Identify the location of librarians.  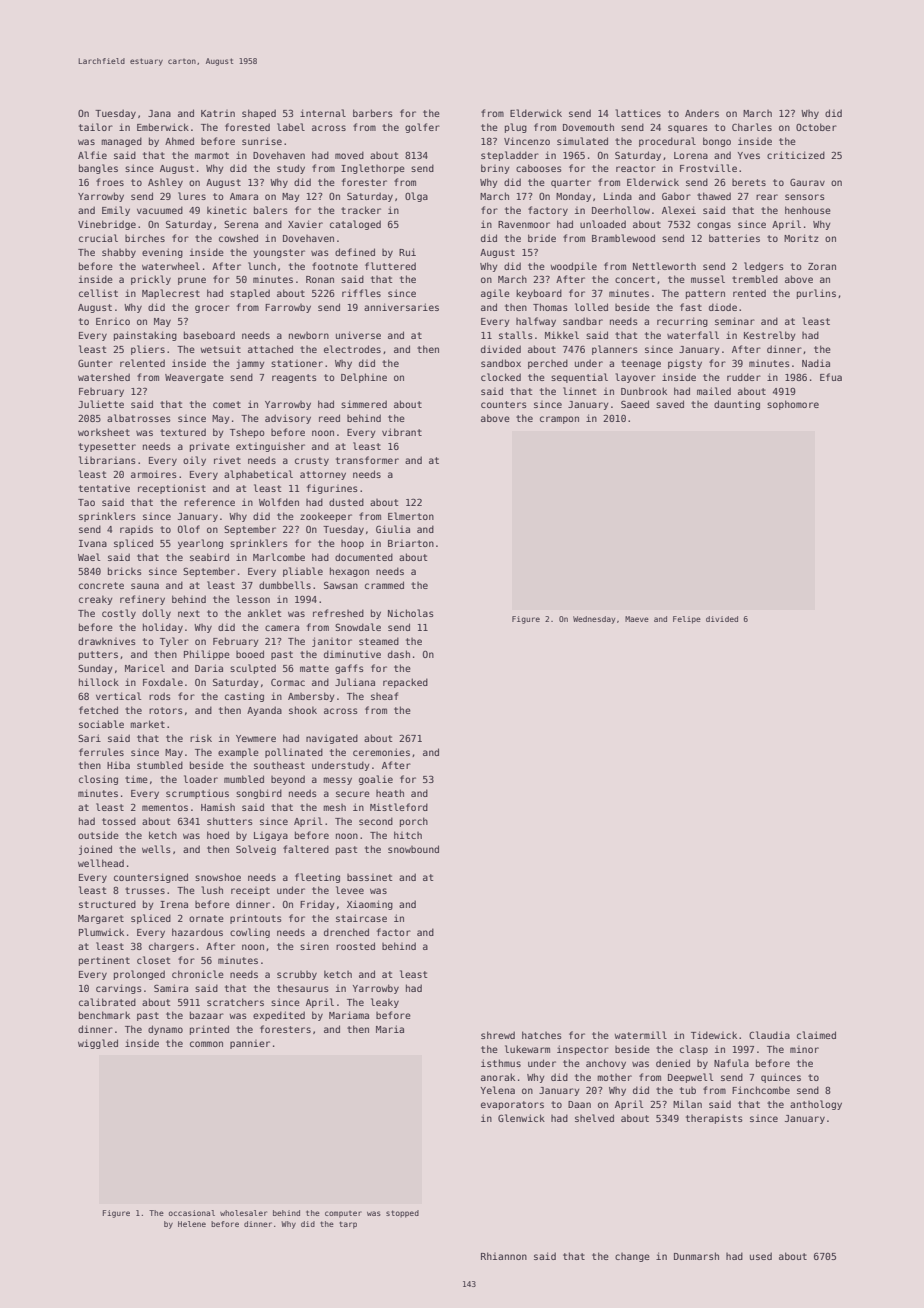
(107, 460).
